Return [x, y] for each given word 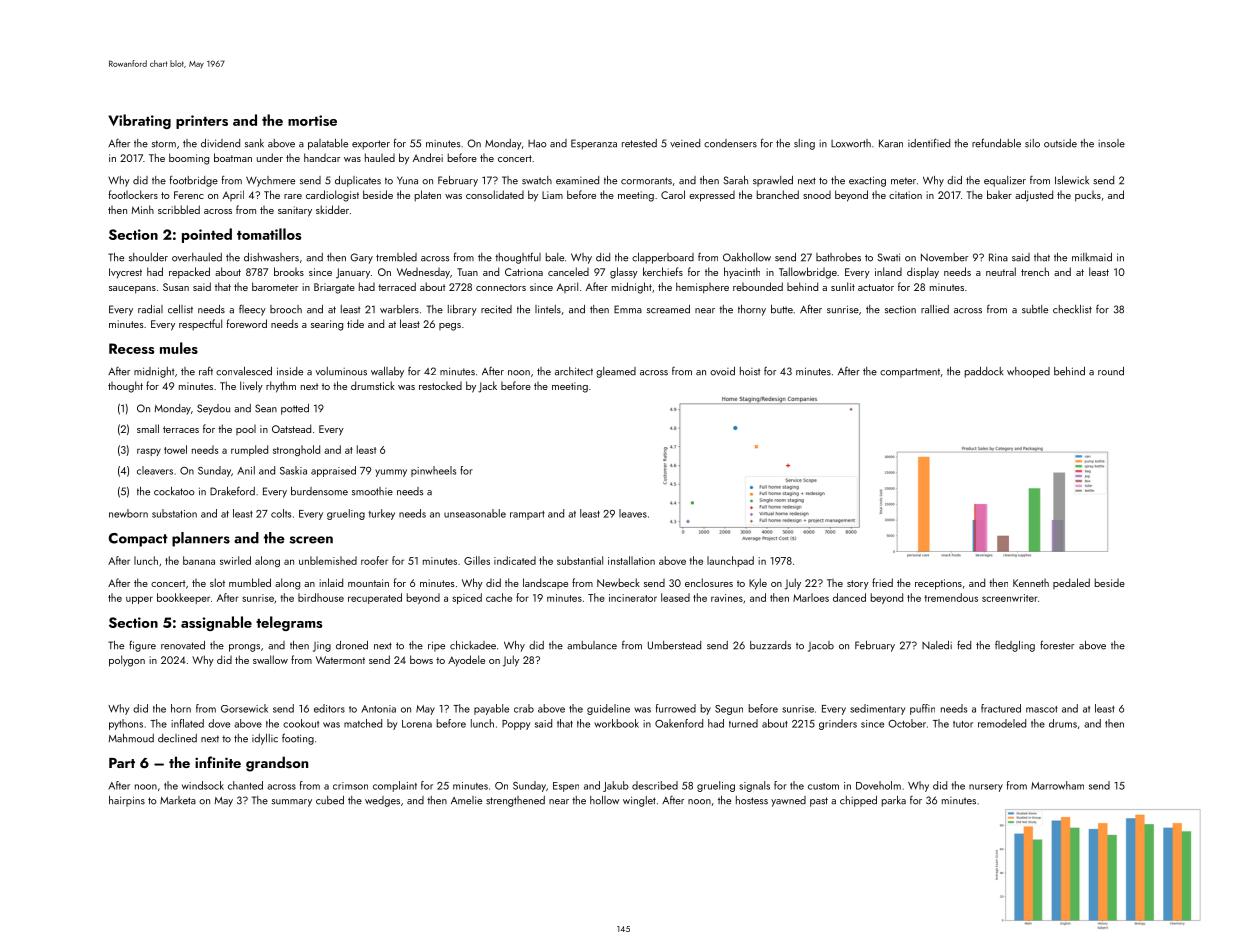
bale [555, 257]
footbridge [194, 181]
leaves [633, 513]
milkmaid [1092, 257]
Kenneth [1031, 583]
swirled [235, 560]
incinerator [633, 598]
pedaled [1071, 583]
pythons [126, 724]
